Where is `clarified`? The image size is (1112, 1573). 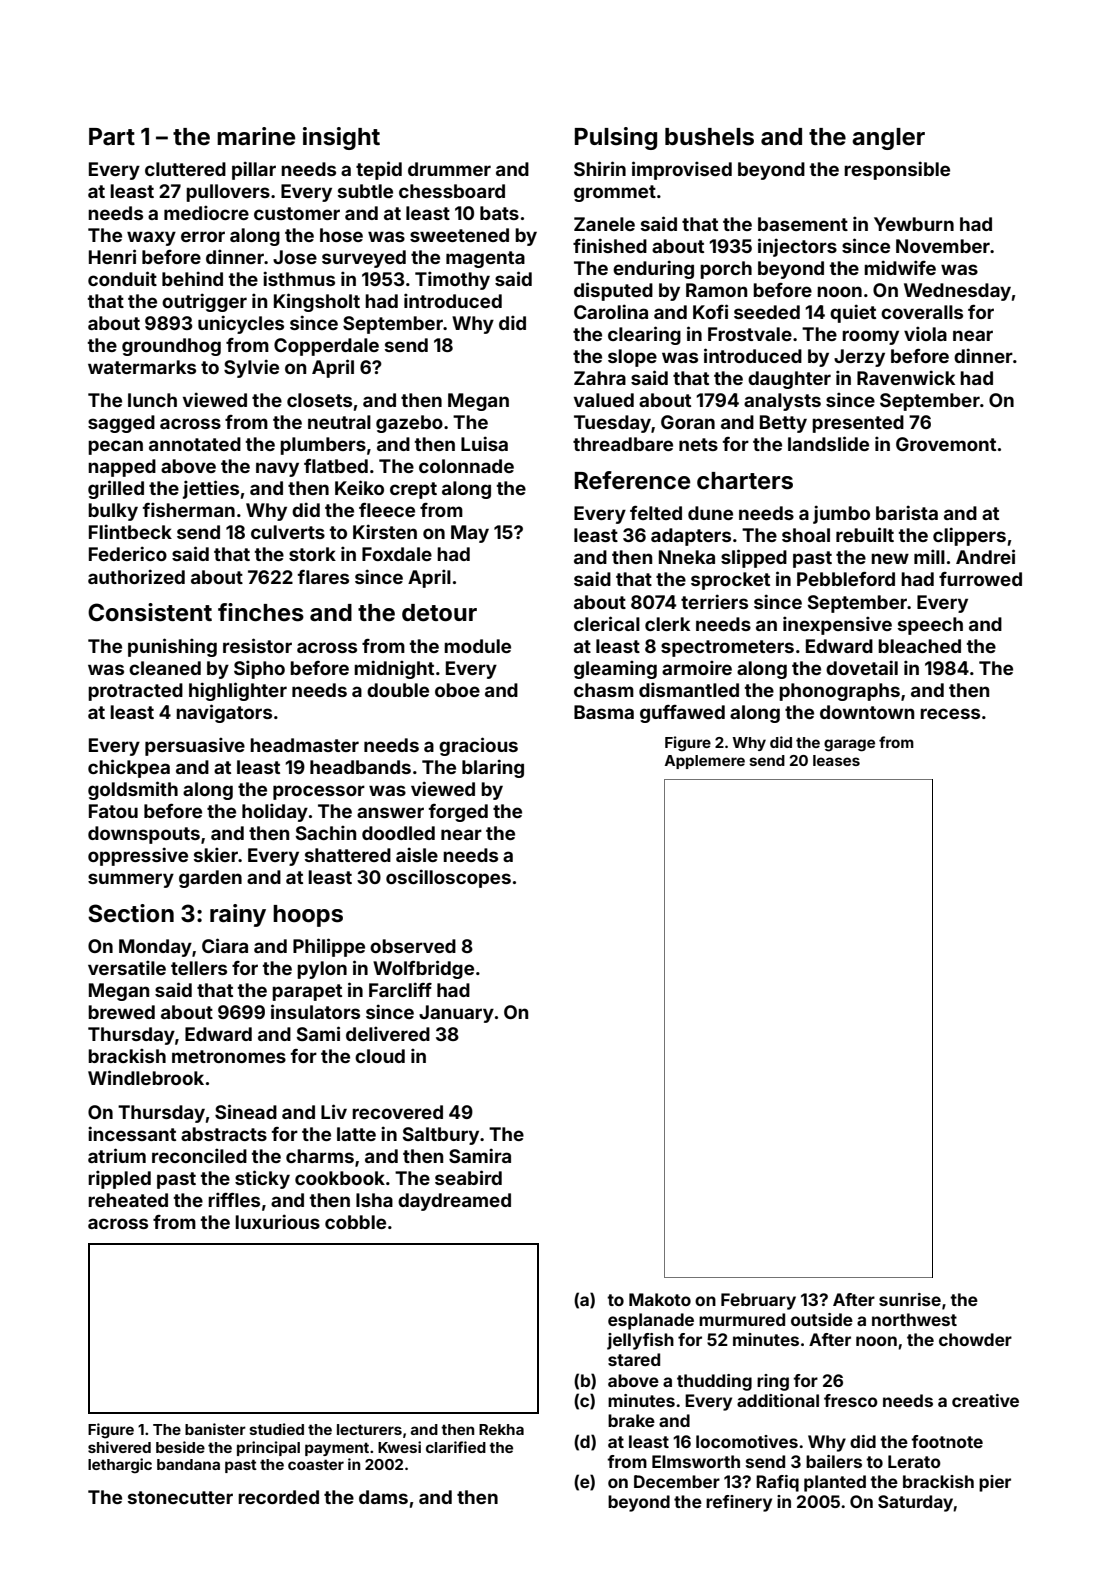
clarified is located at coordinates (456, 1447).
